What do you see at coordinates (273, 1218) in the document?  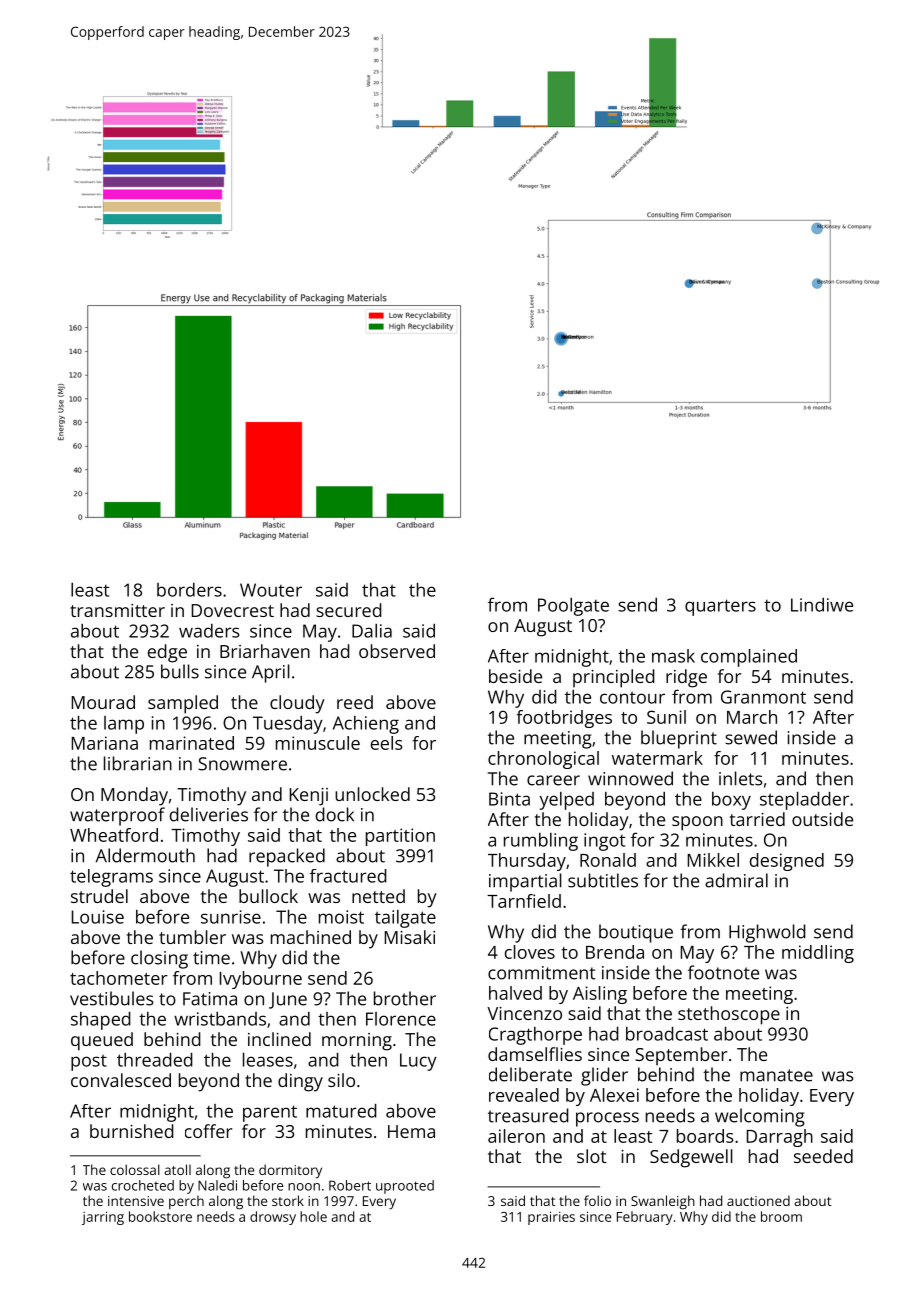 I see `drowsy` at bounding box center [273, 1218].
